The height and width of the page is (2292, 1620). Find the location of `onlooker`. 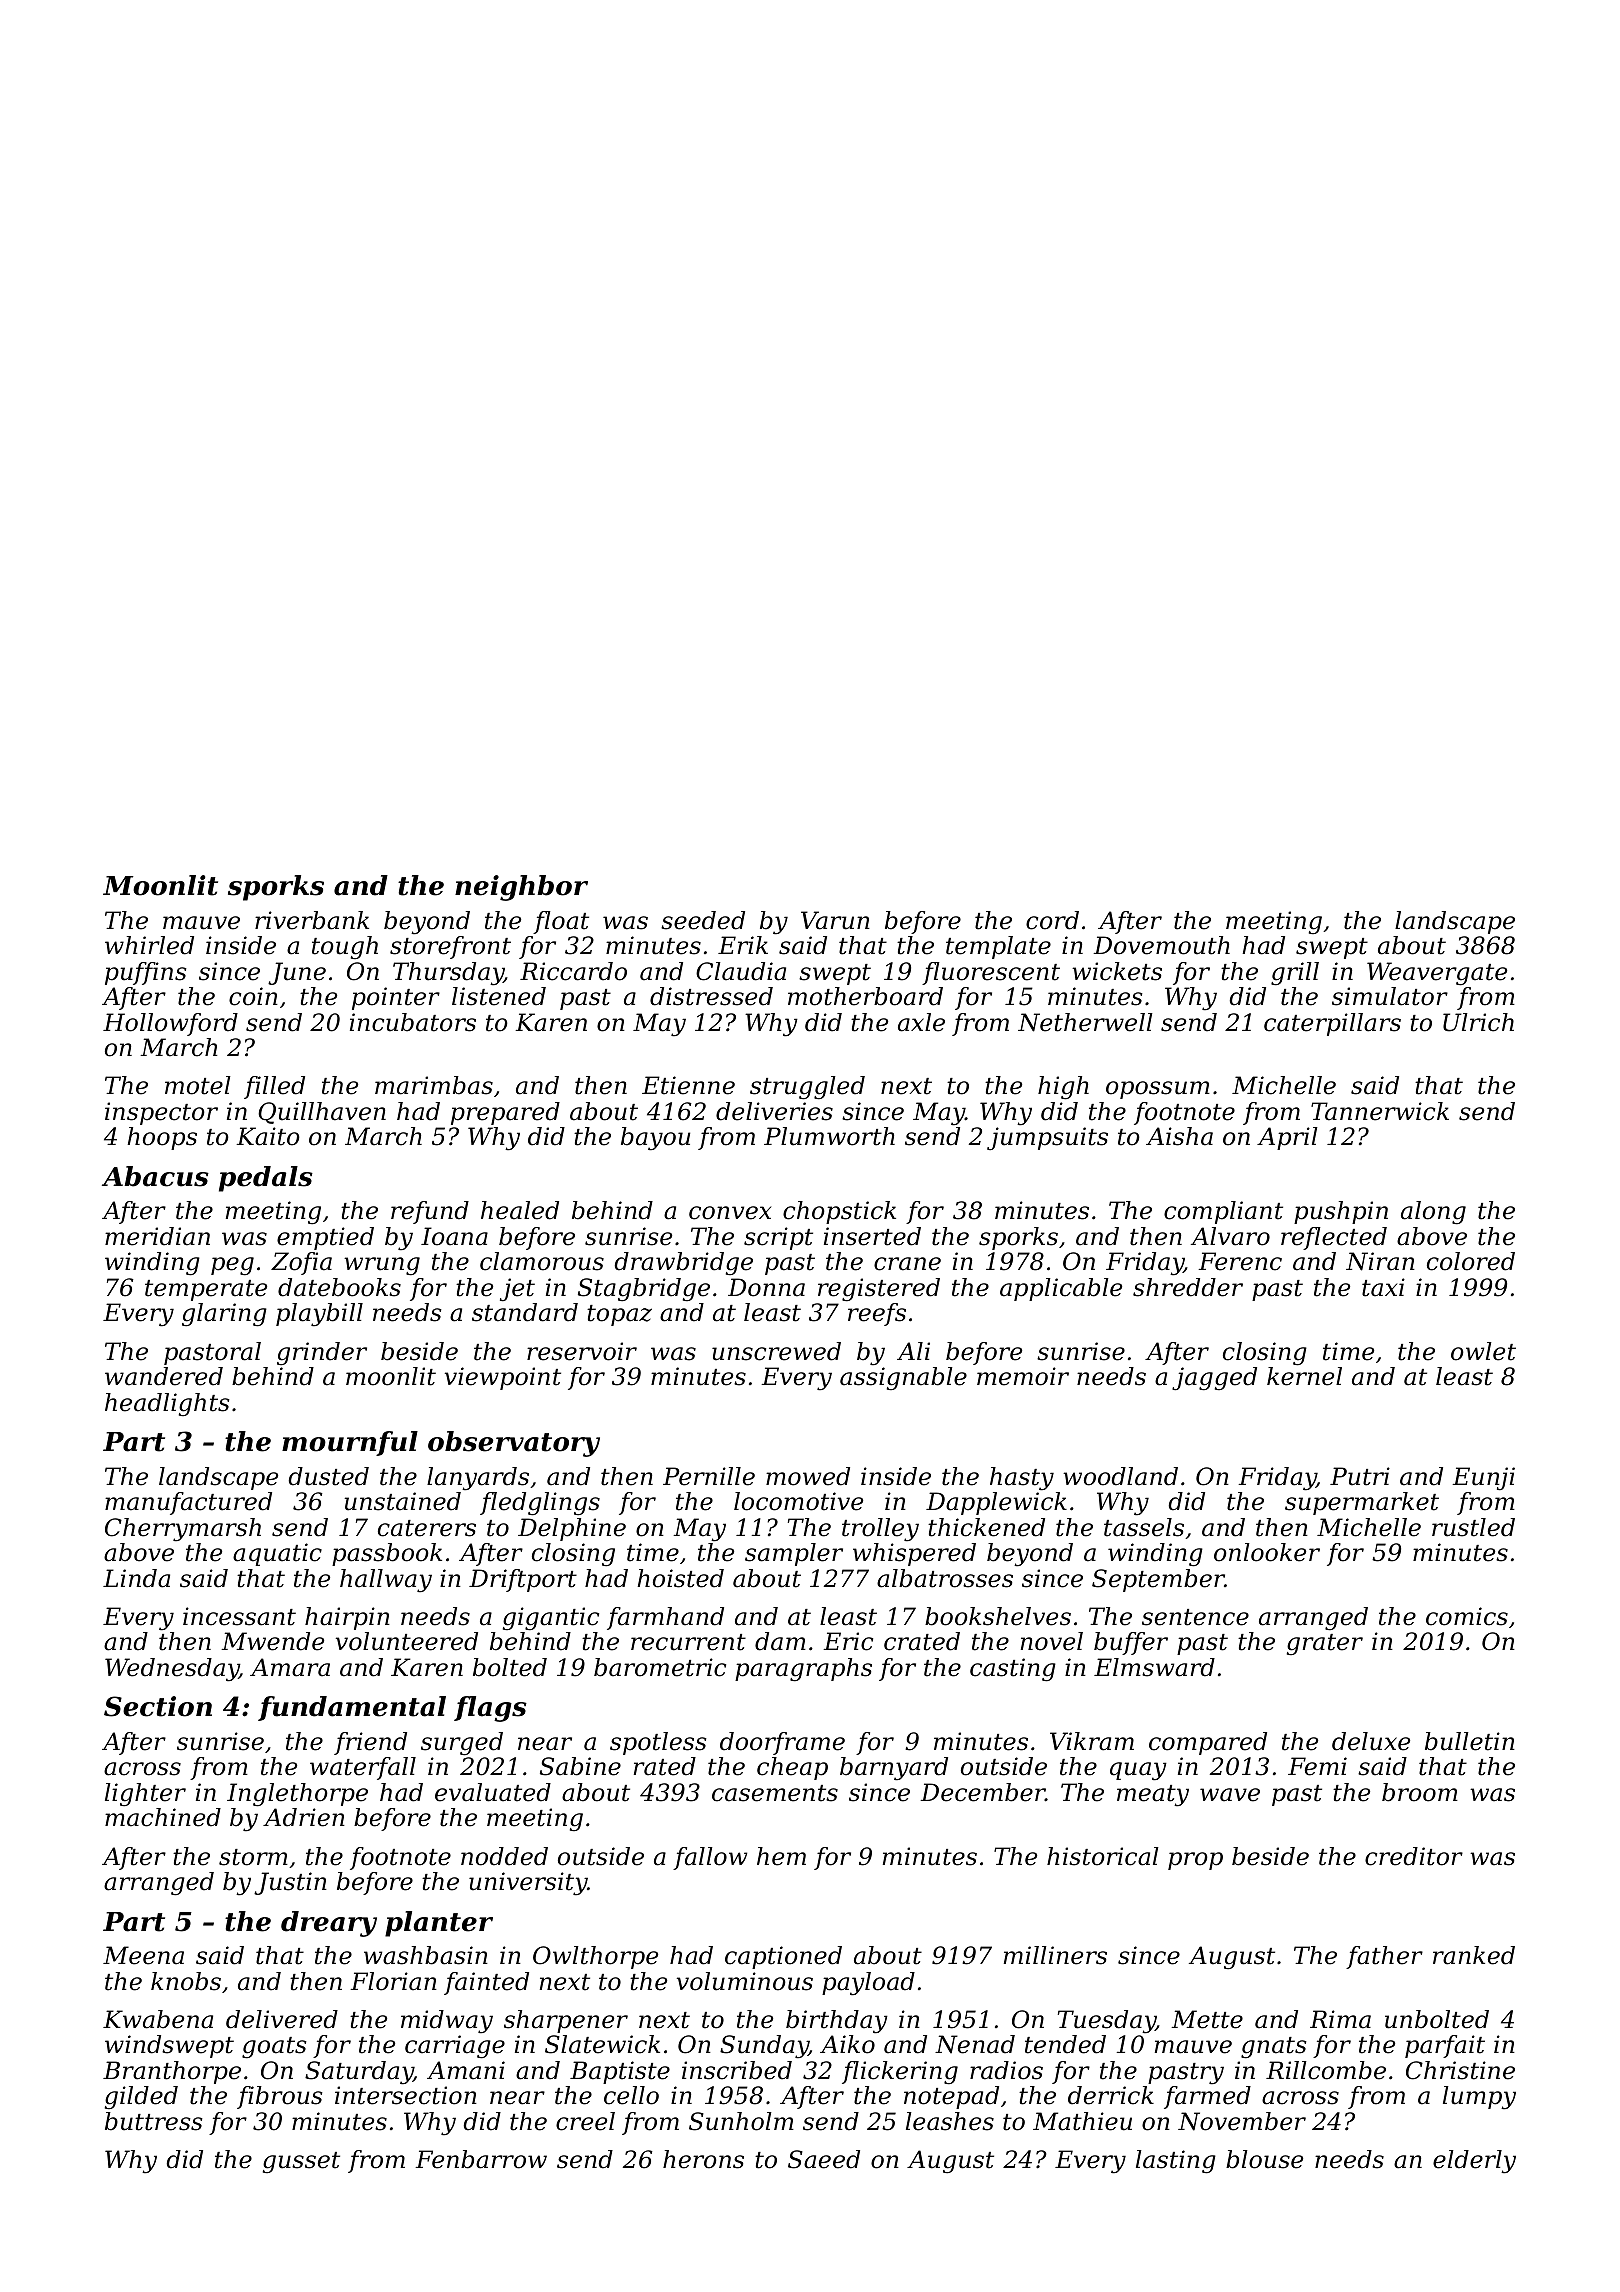

onlooker is located at coordinates (1267, 1552).
